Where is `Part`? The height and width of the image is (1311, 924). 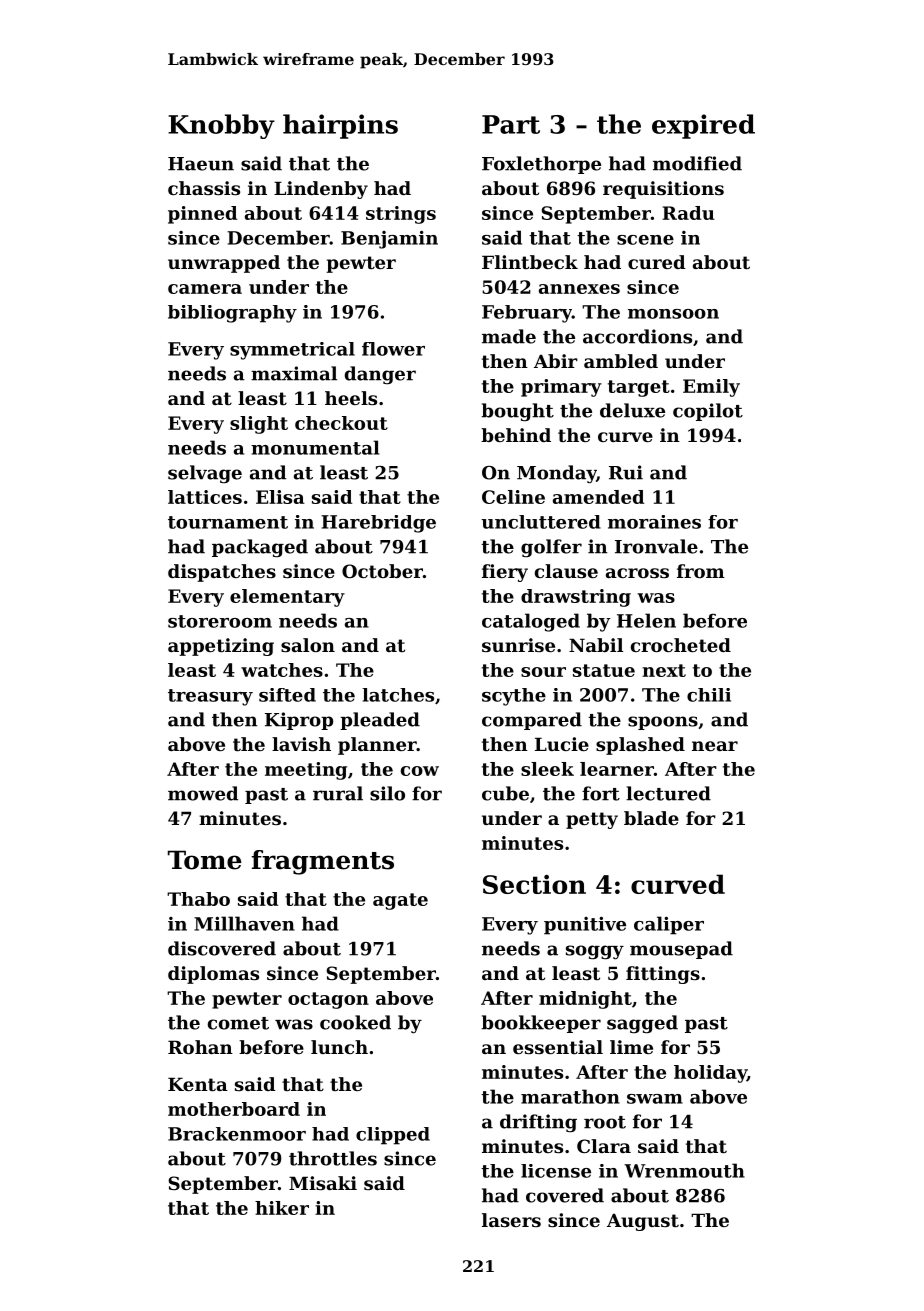 Part is located at coordinates (511, 124).
